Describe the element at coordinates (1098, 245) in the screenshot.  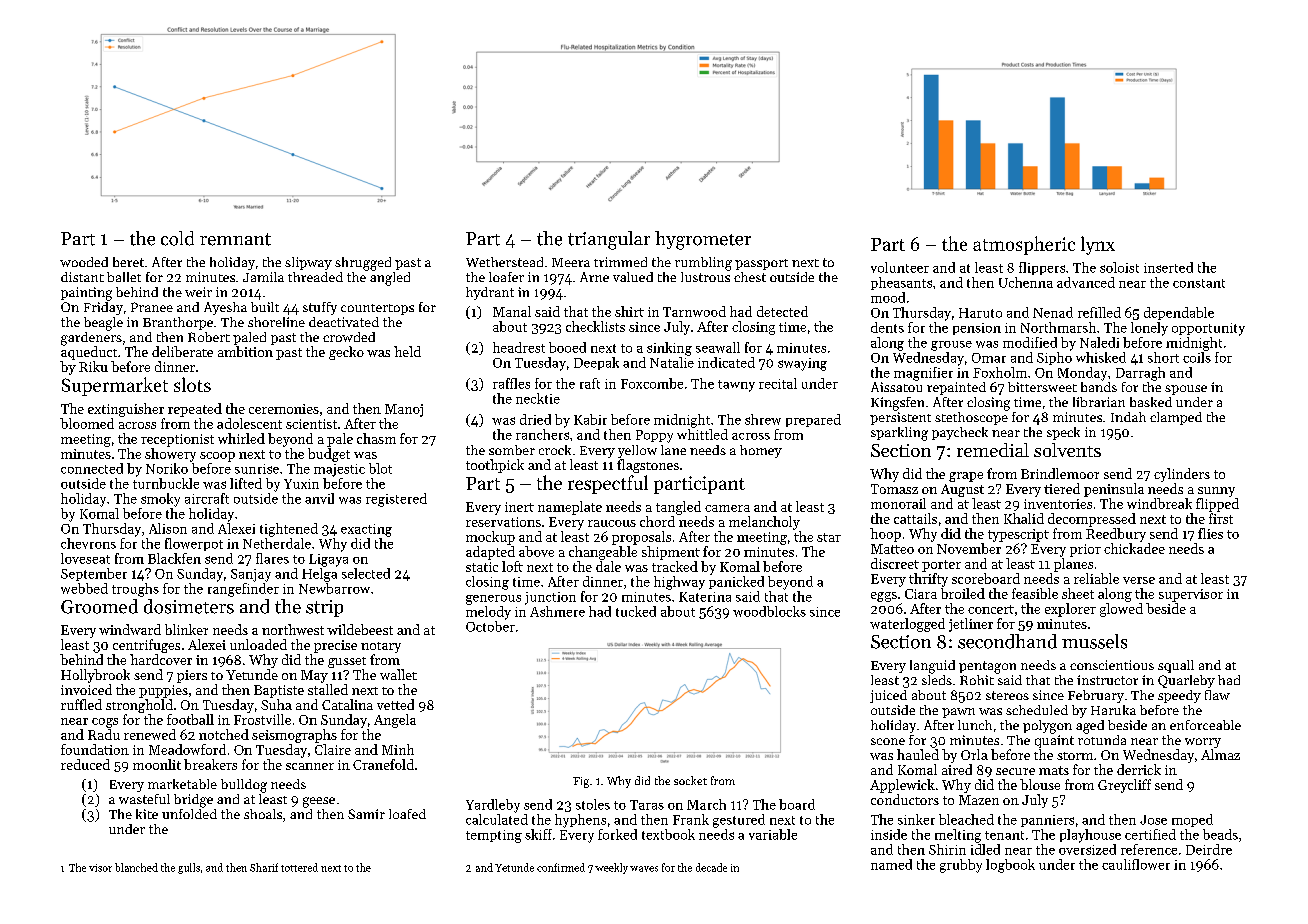
I see `lynx` at that location.
